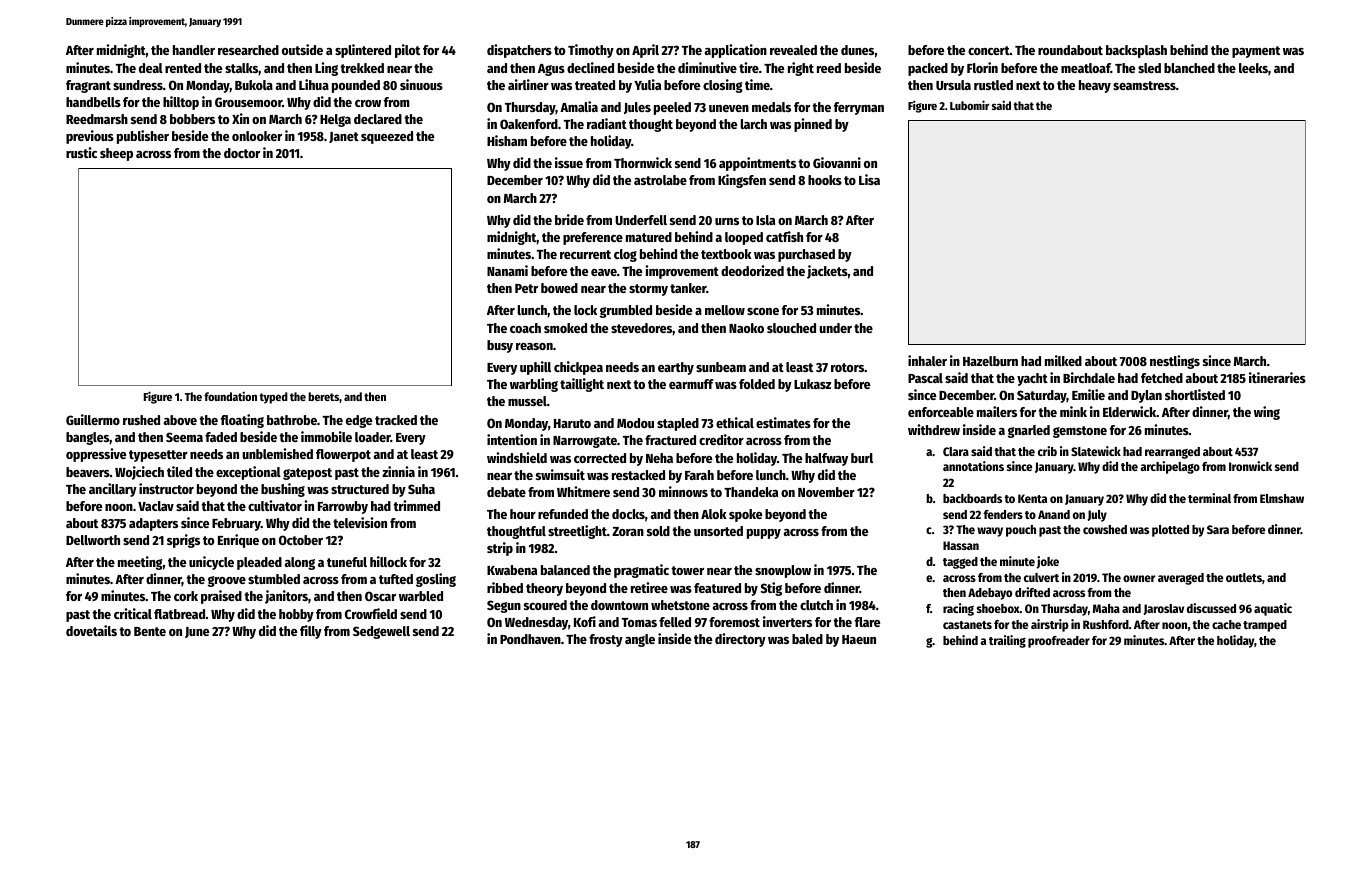 The image size is (1372, 887). I want to click on Guillermo, so click(93, 419).
